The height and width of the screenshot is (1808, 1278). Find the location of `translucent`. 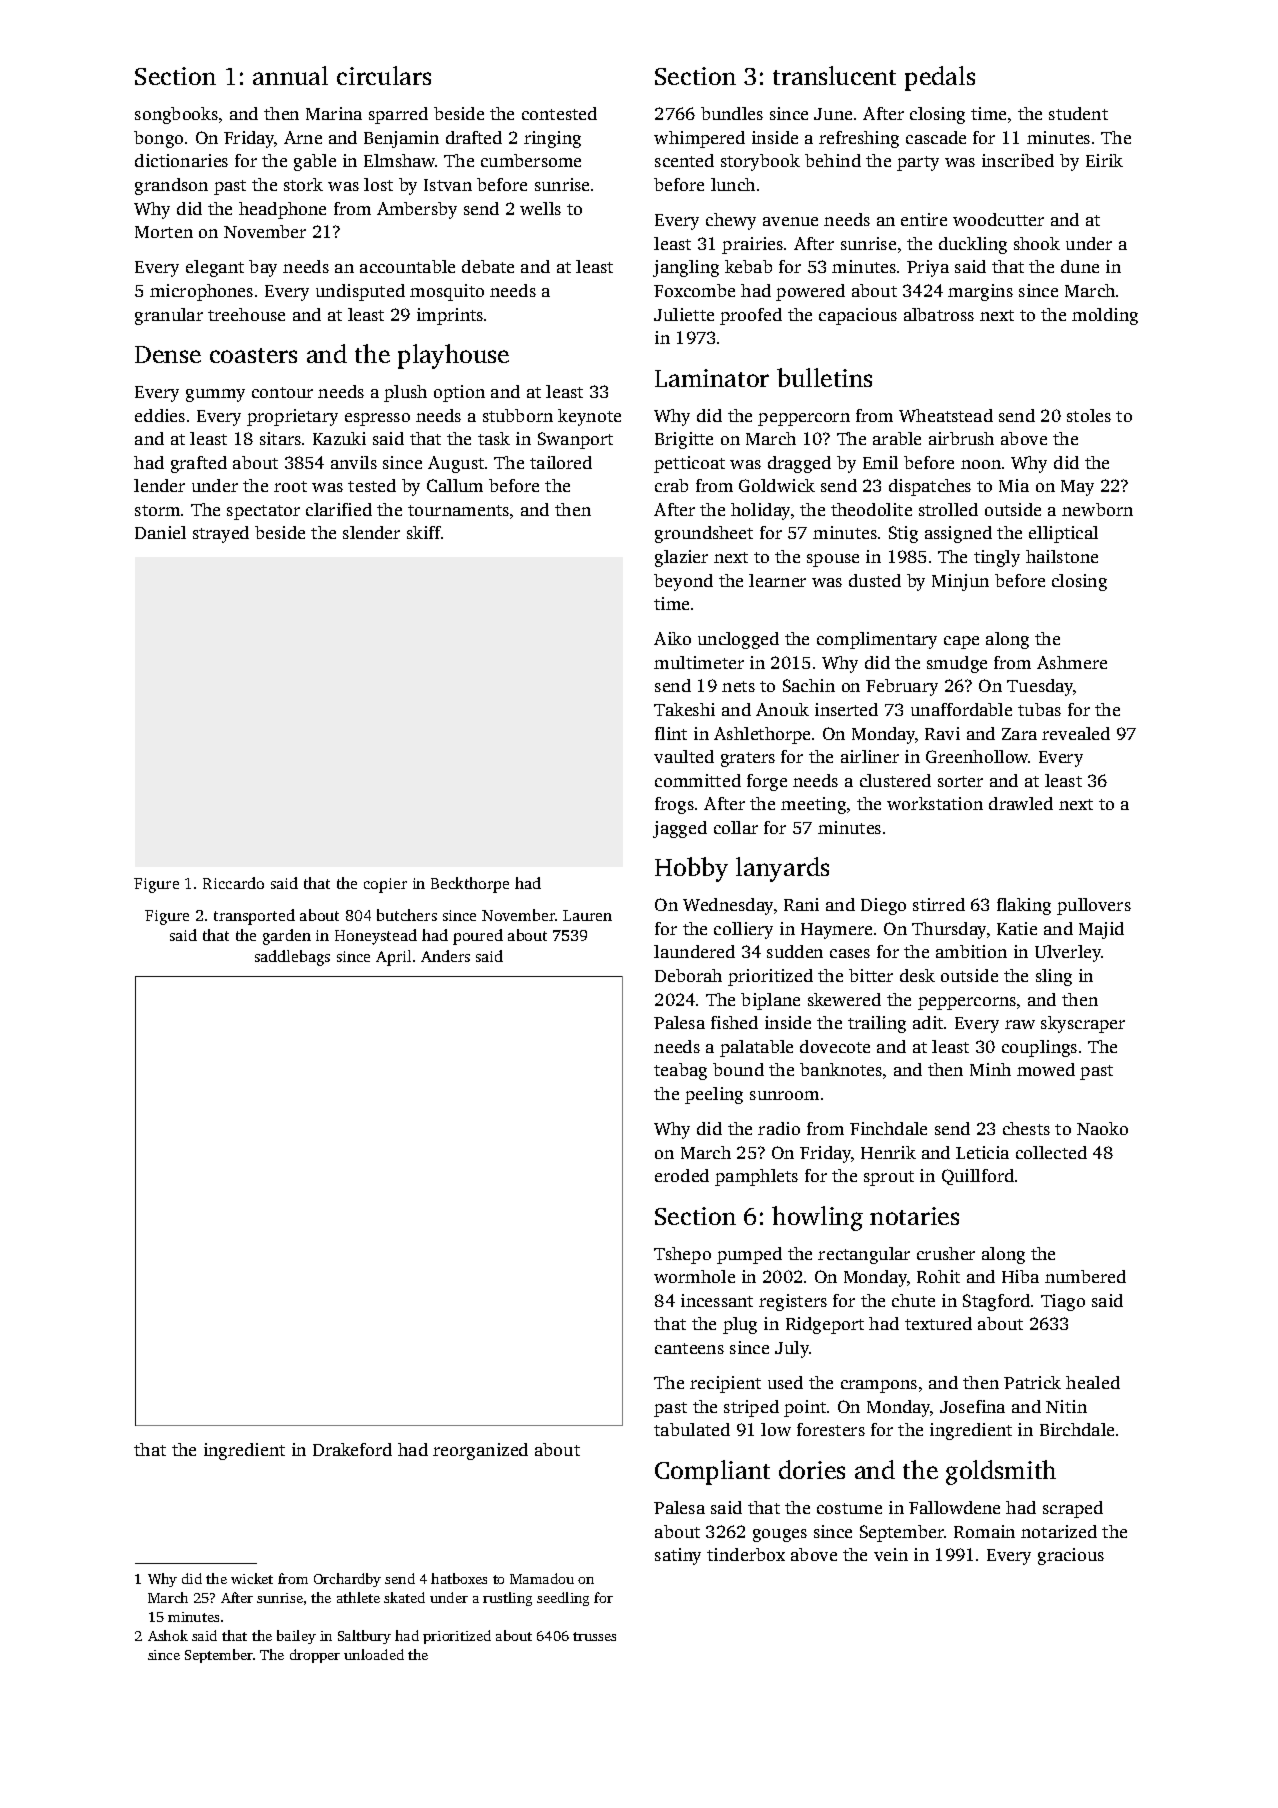

translucent is located at coordinates (834, 75).
